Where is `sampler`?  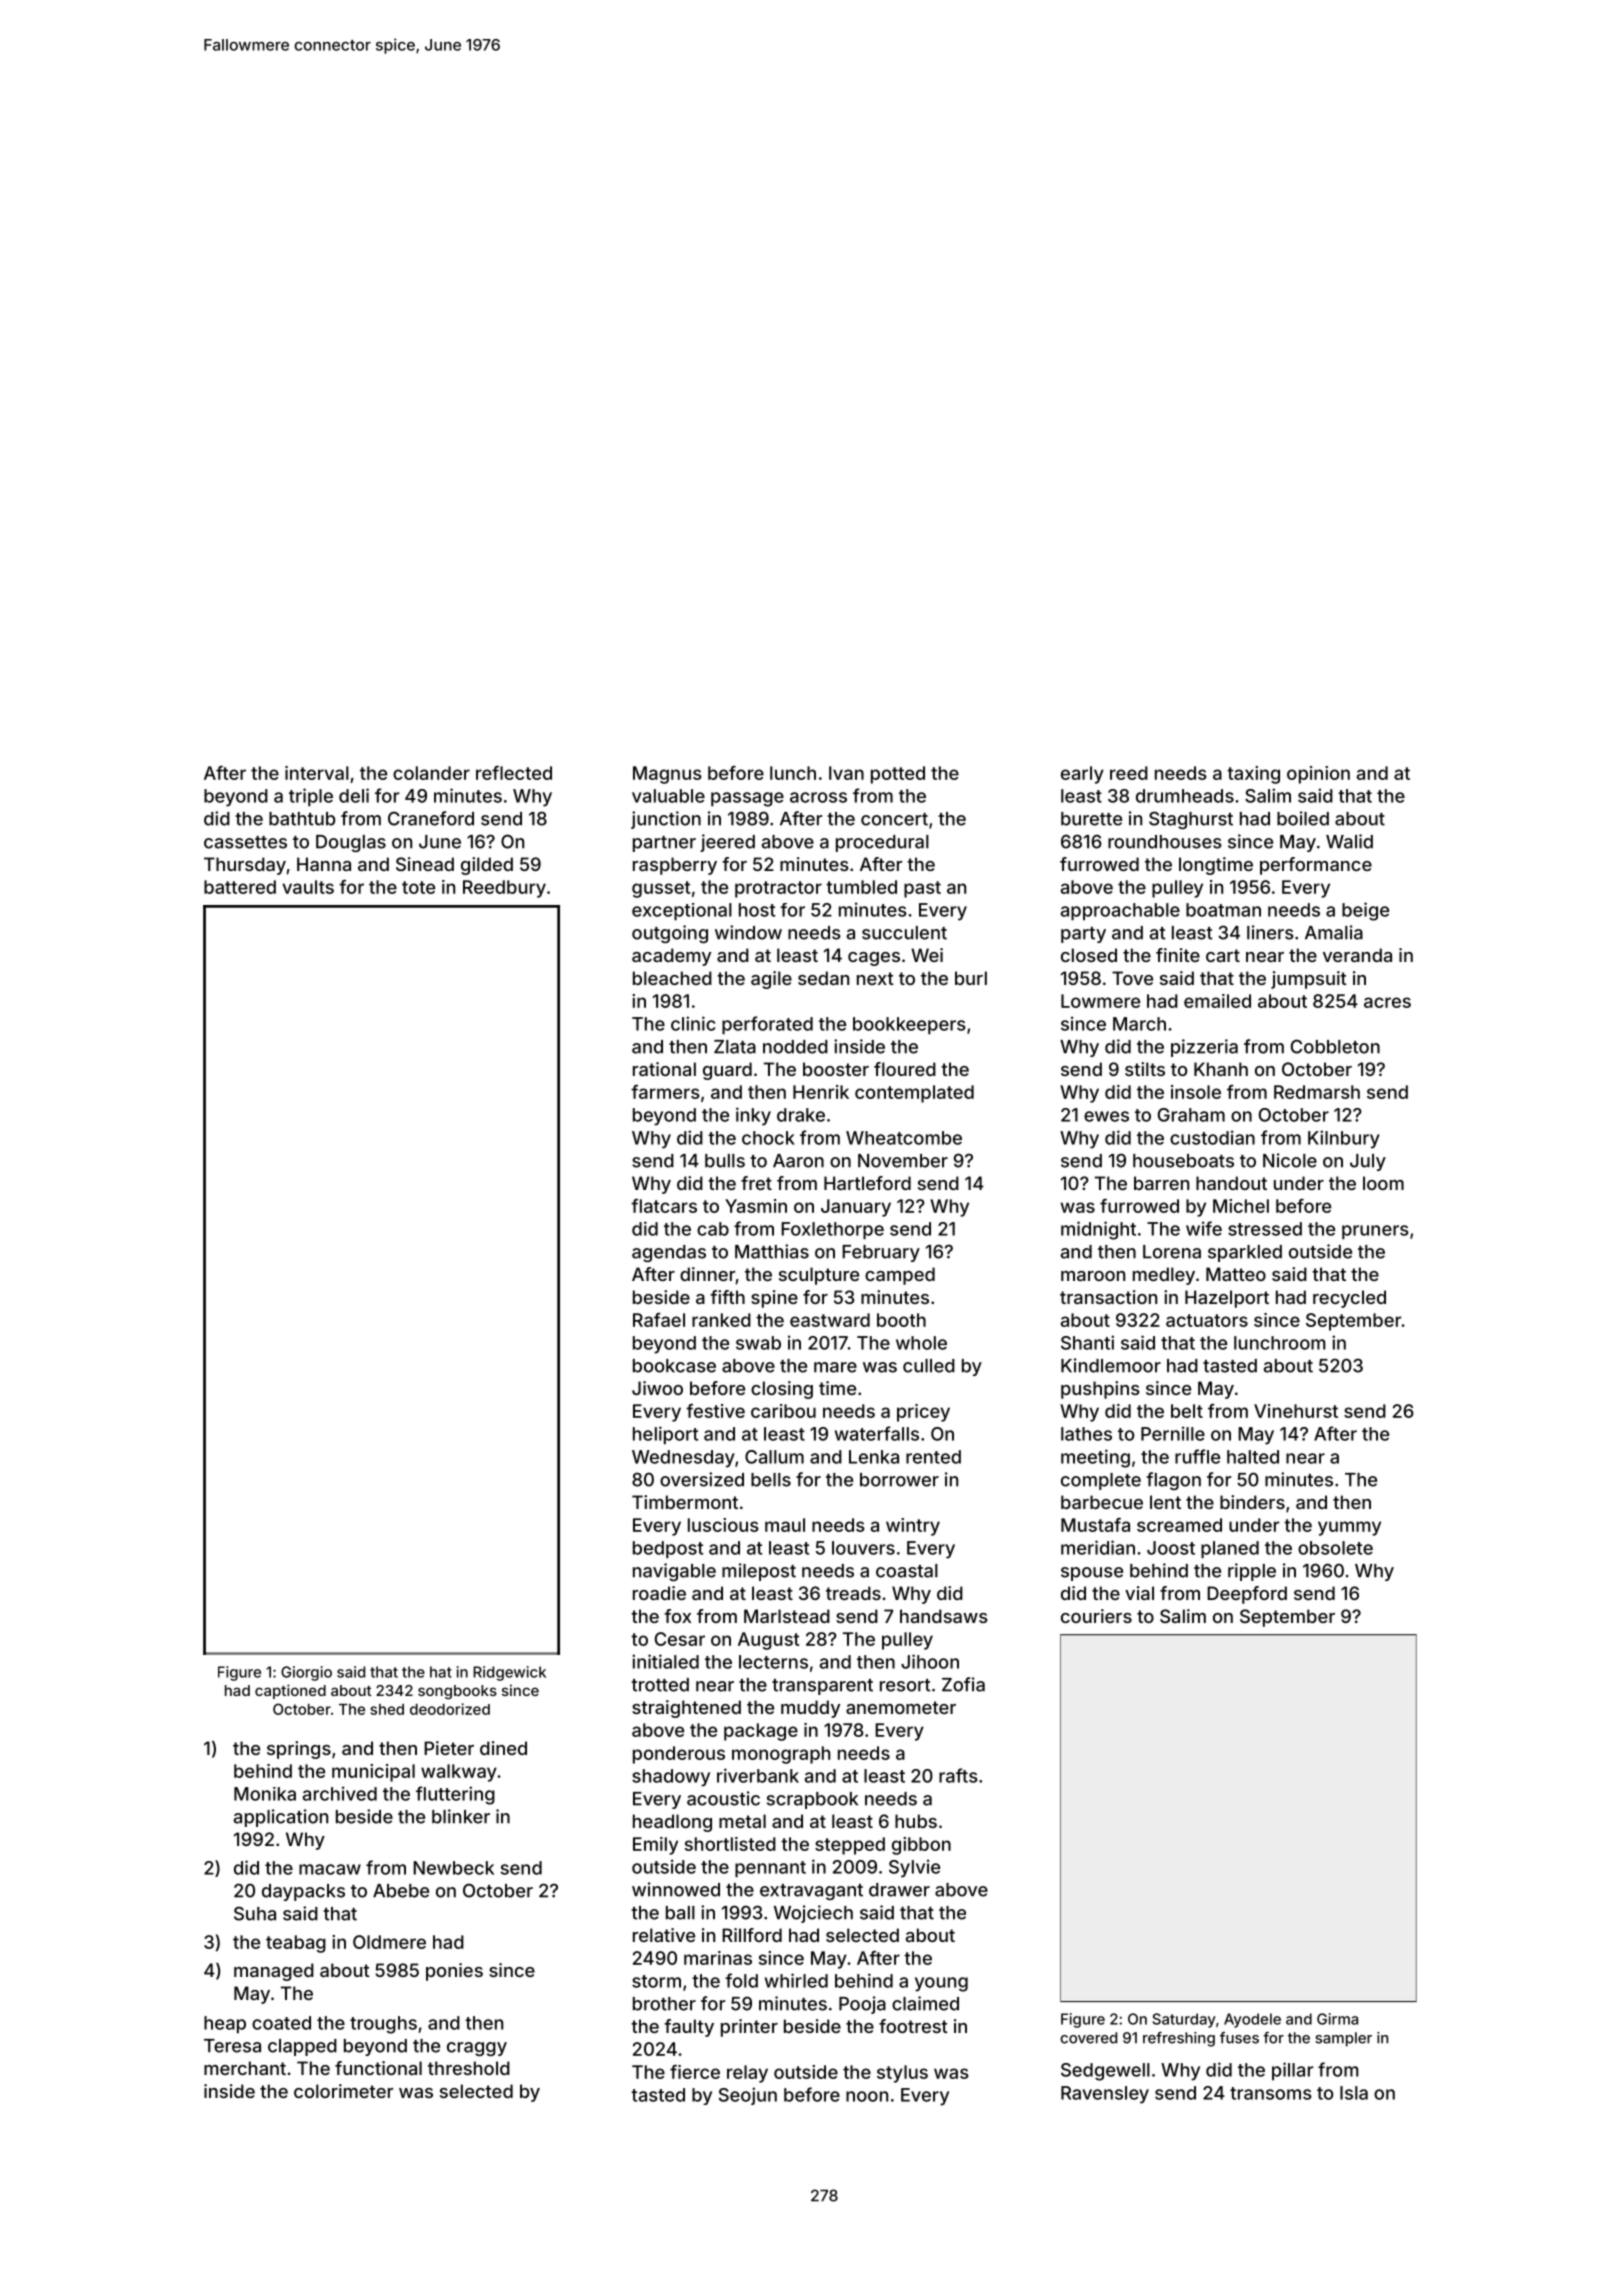
sampler is located at coordinates (1343, 2039).
